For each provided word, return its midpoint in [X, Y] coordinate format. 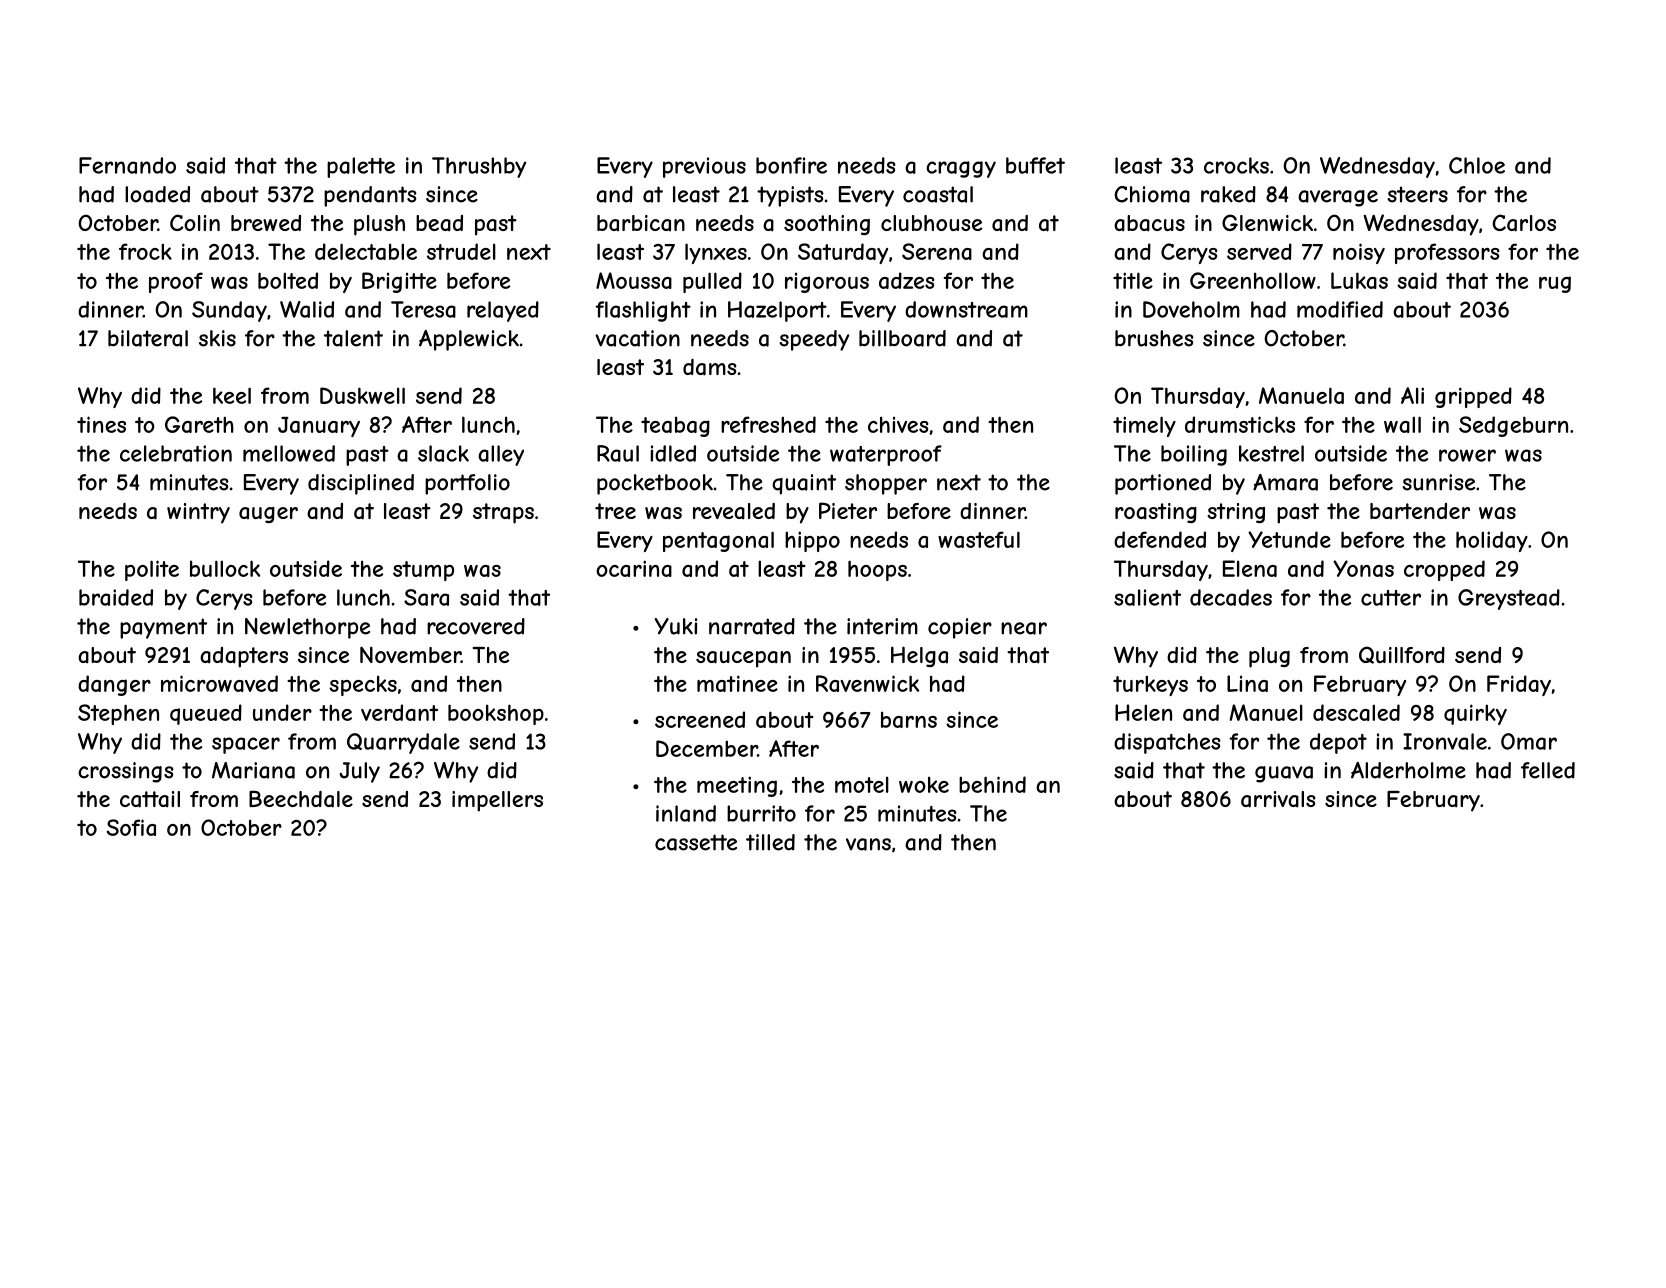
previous [704, 167]
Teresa [423, 309]
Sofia [131, 827]
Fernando [127, 165]
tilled [770, 842]
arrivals [1278, 799]
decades [1231, 597]
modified [1340, 309]
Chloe [1477, 165]
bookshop [496, 714]
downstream [966, 309]
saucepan [743, 659]
